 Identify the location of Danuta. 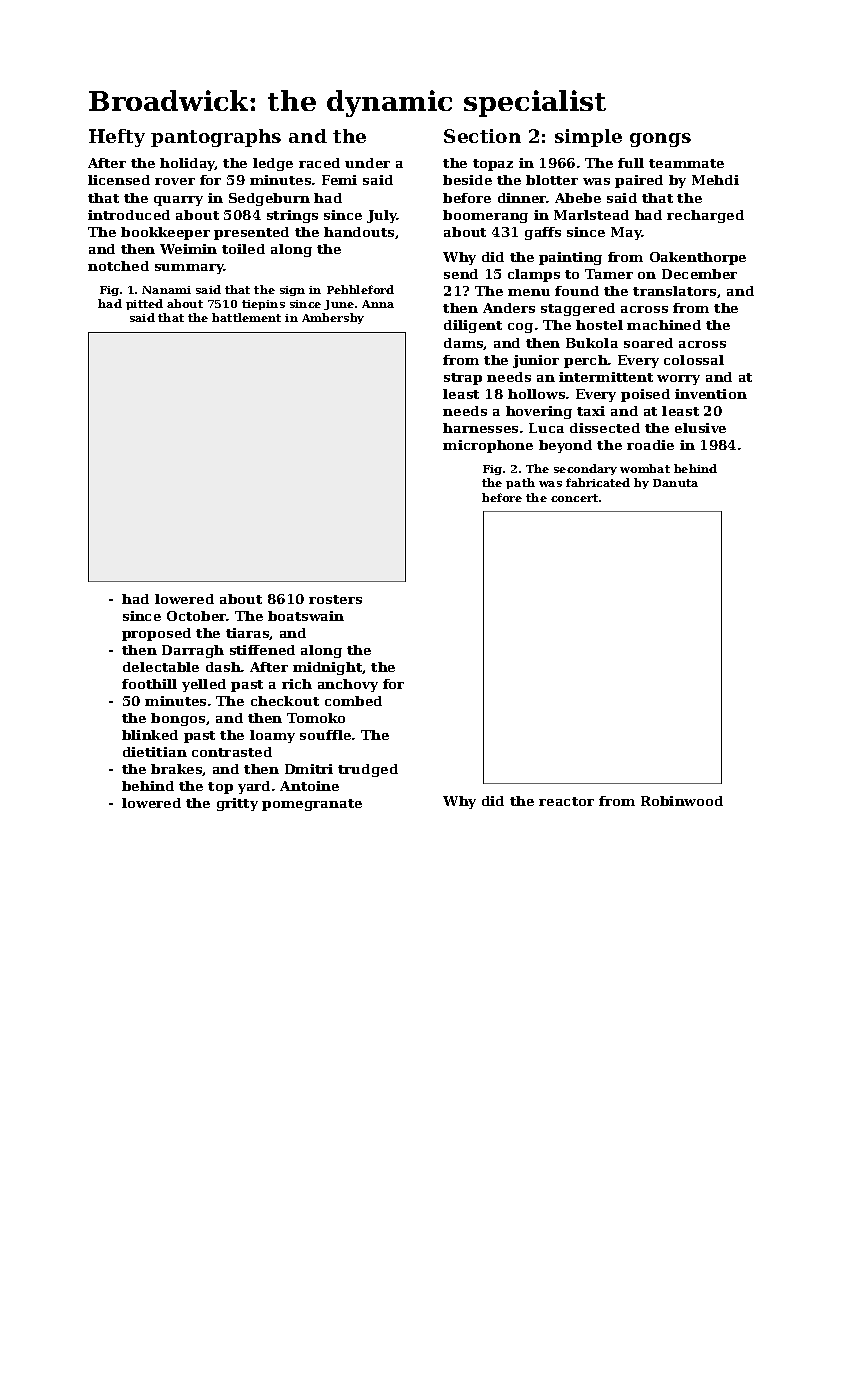
(675, 483).
